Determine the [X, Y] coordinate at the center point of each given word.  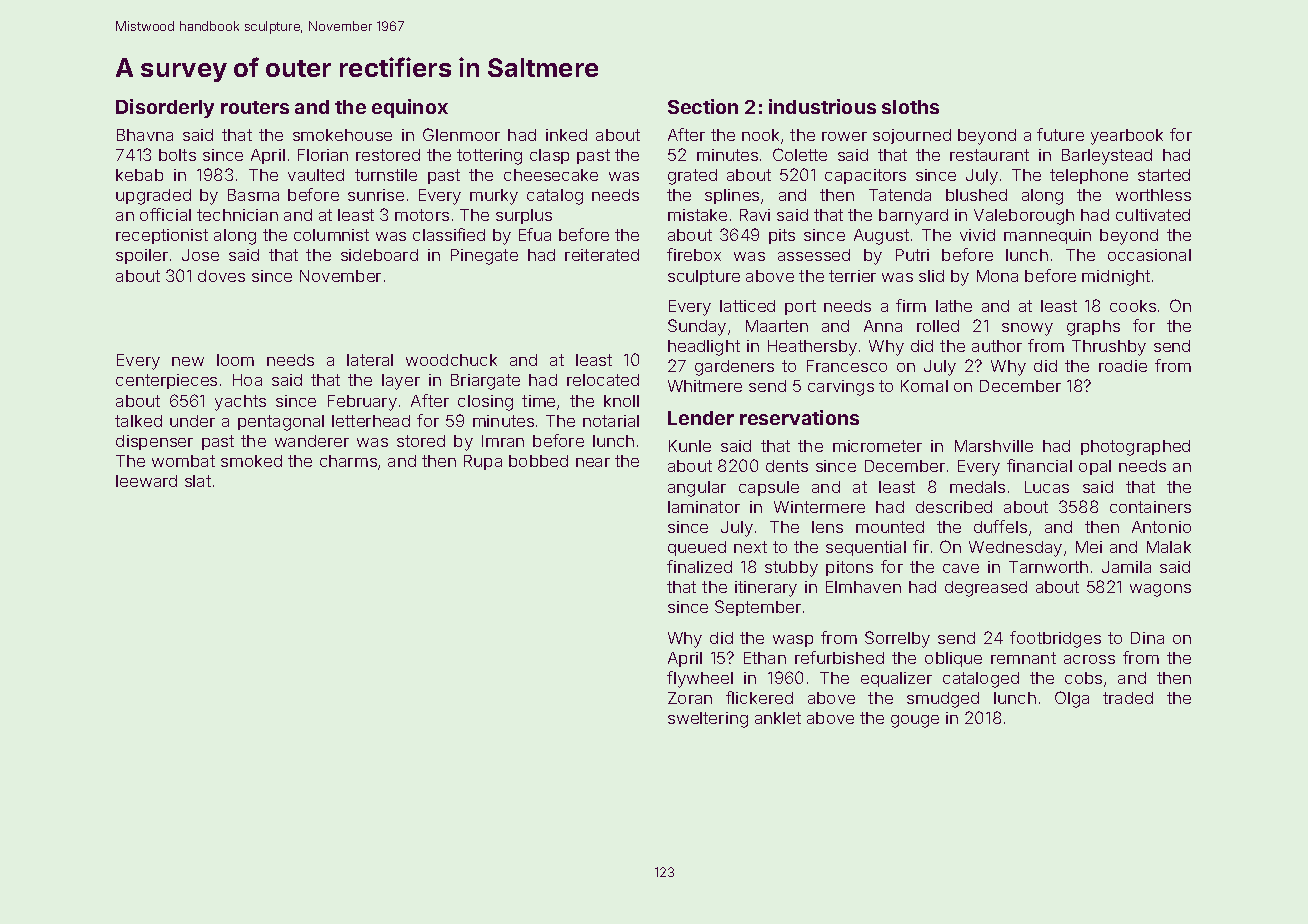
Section [703, 106]
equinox [410, 108]
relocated [603, 380]
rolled [938, 326]
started [1164, 175]
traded [1128, 698]
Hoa [247, 380]
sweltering [708, 720]
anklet [778, 718]
